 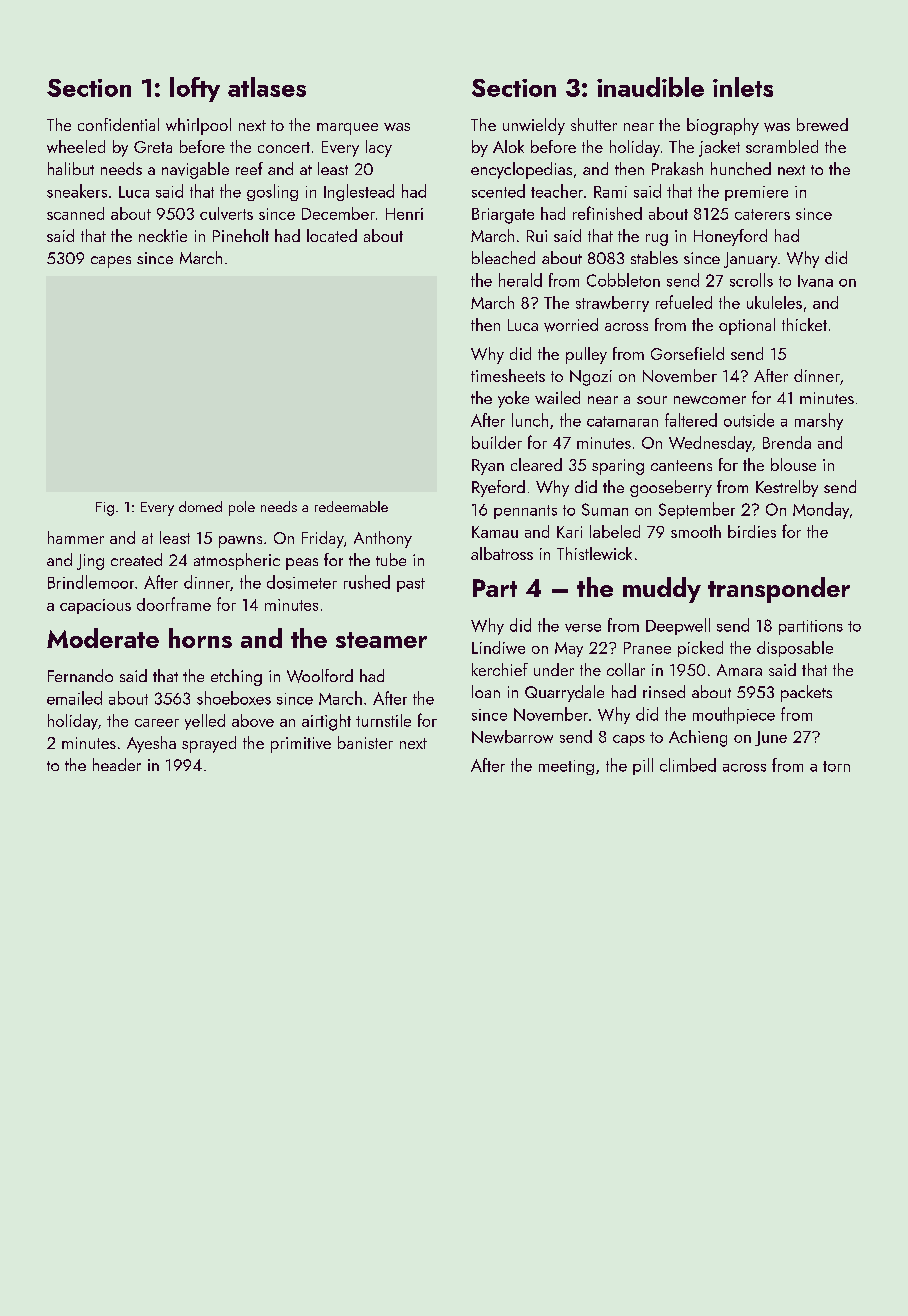 I want to click on emailed, so click(x=74, y=698).
